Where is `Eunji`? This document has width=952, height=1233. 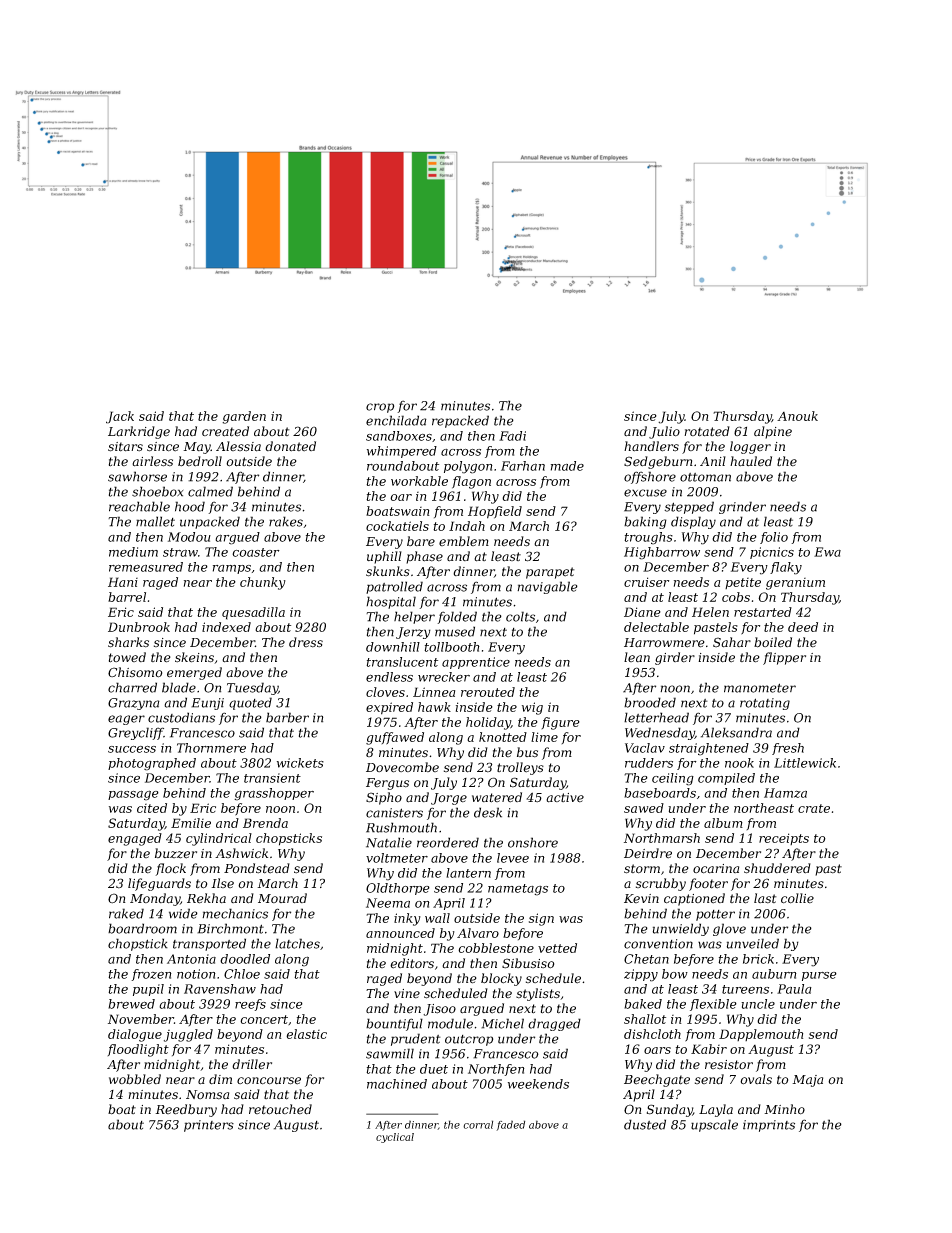
Eunji is located at coordinates (207, 704).
